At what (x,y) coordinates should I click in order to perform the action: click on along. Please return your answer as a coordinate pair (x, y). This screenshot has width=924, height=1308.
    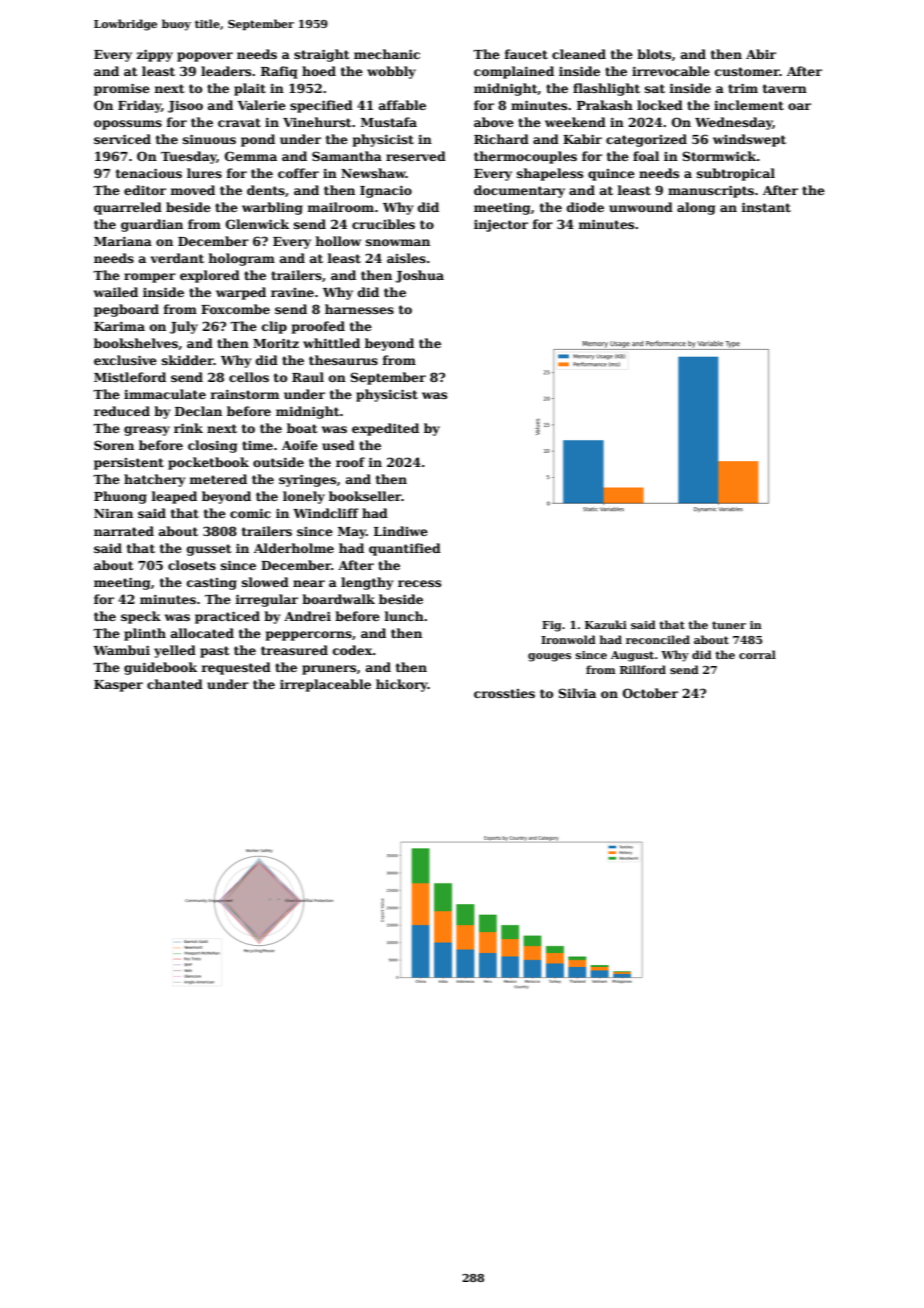
    Looking at the image, I should click on (696, 208).
